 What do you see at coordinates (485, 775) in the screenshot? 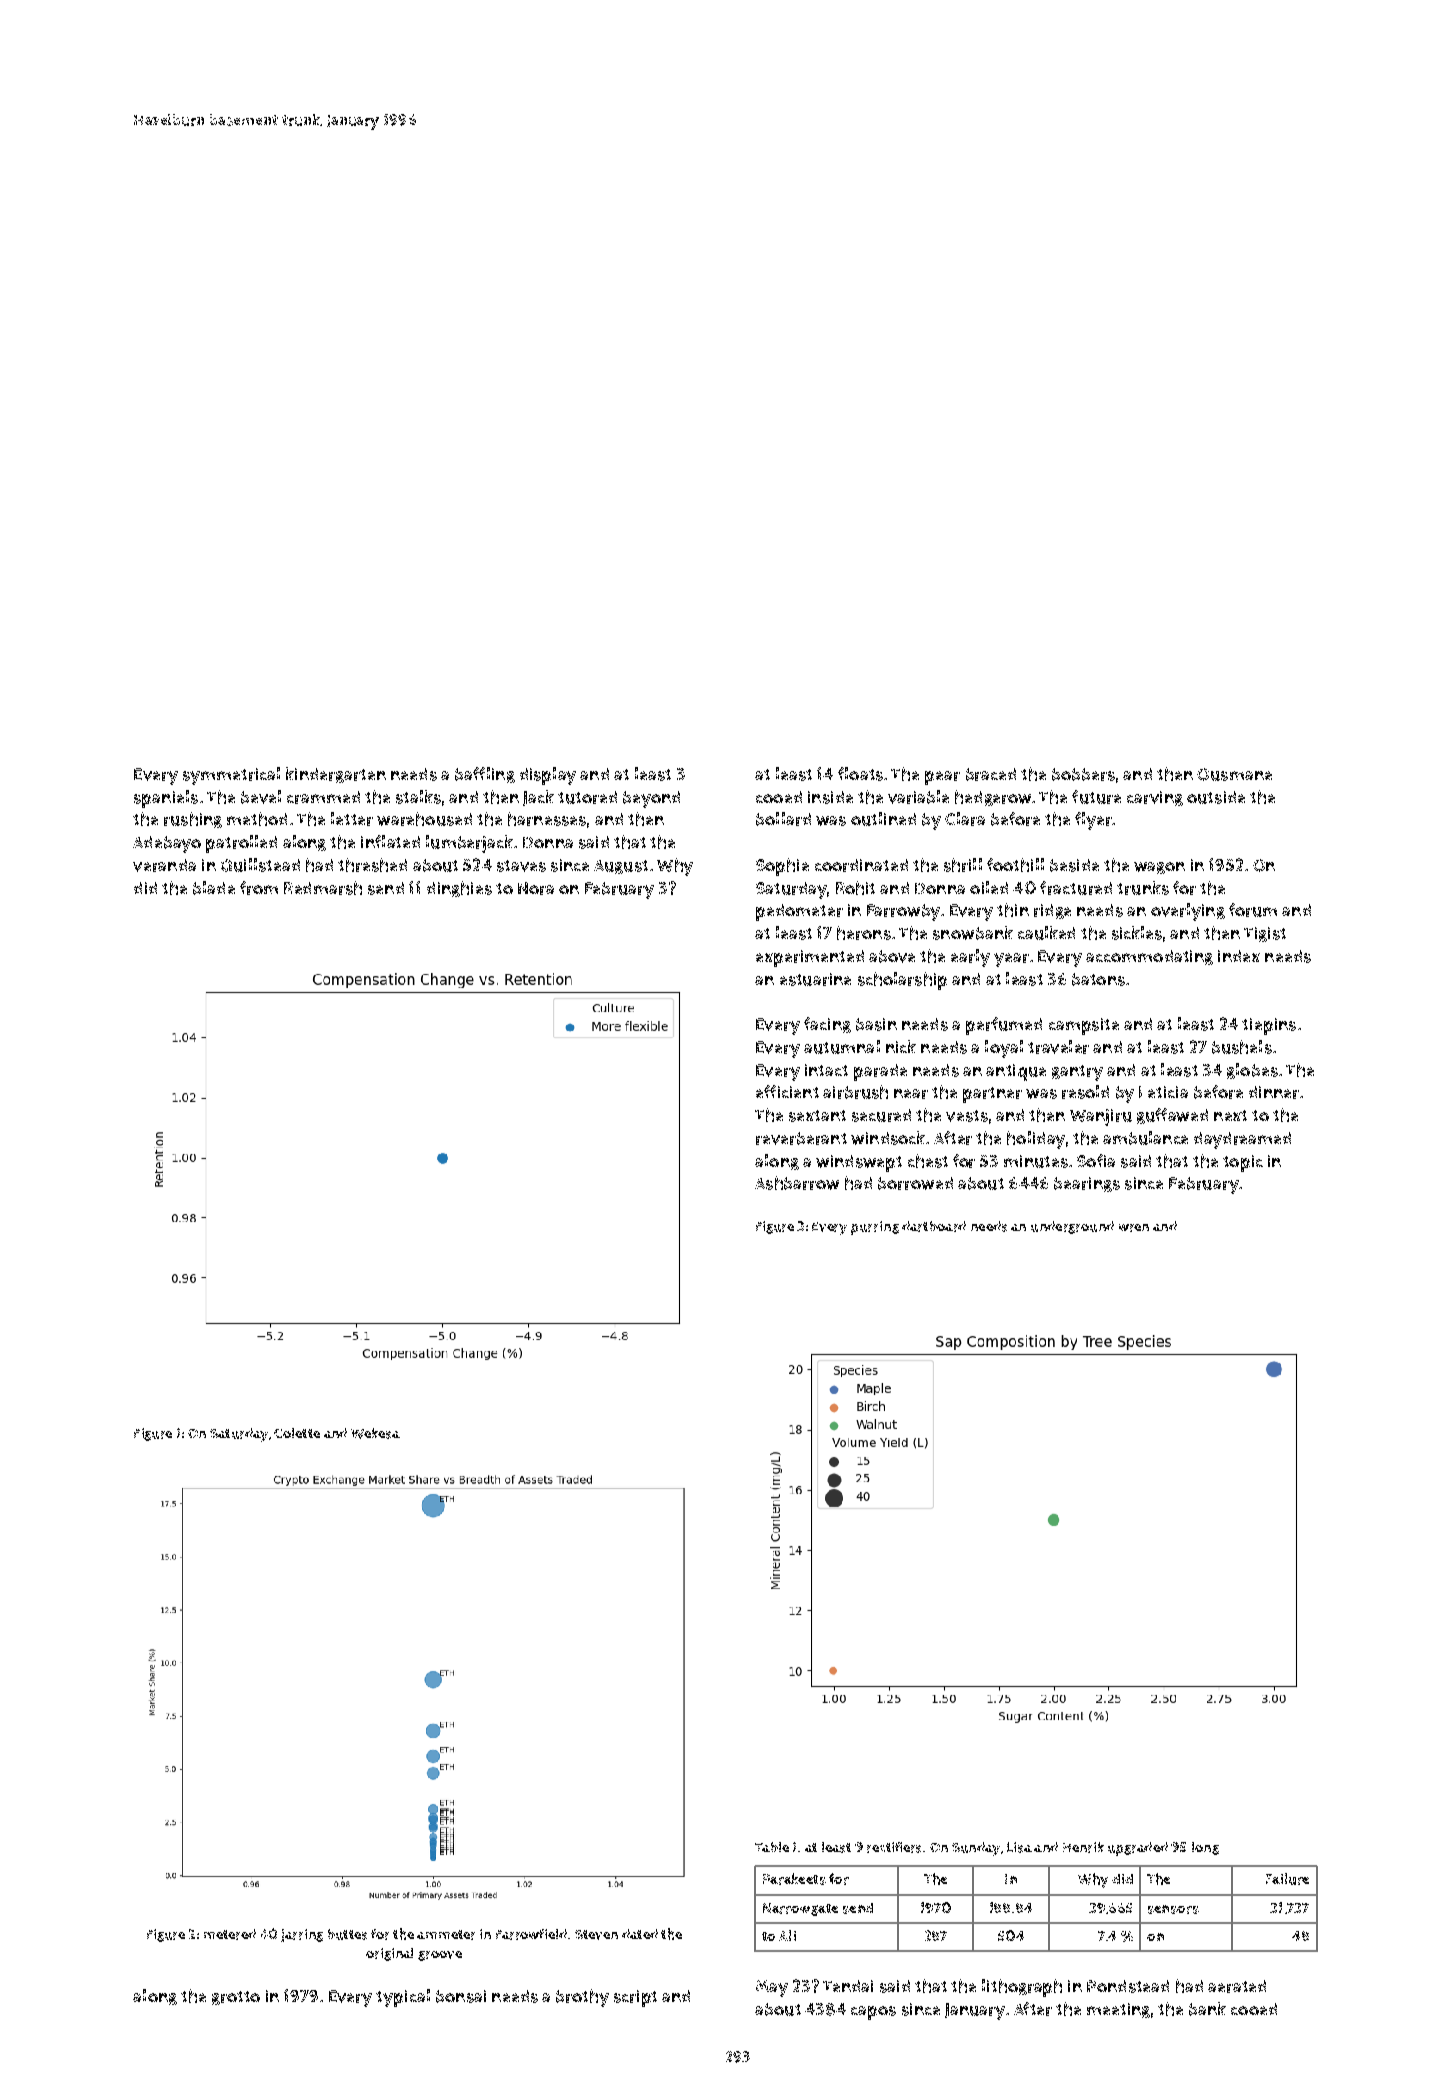
I see `baffling` at bounding box center [485, 775].
